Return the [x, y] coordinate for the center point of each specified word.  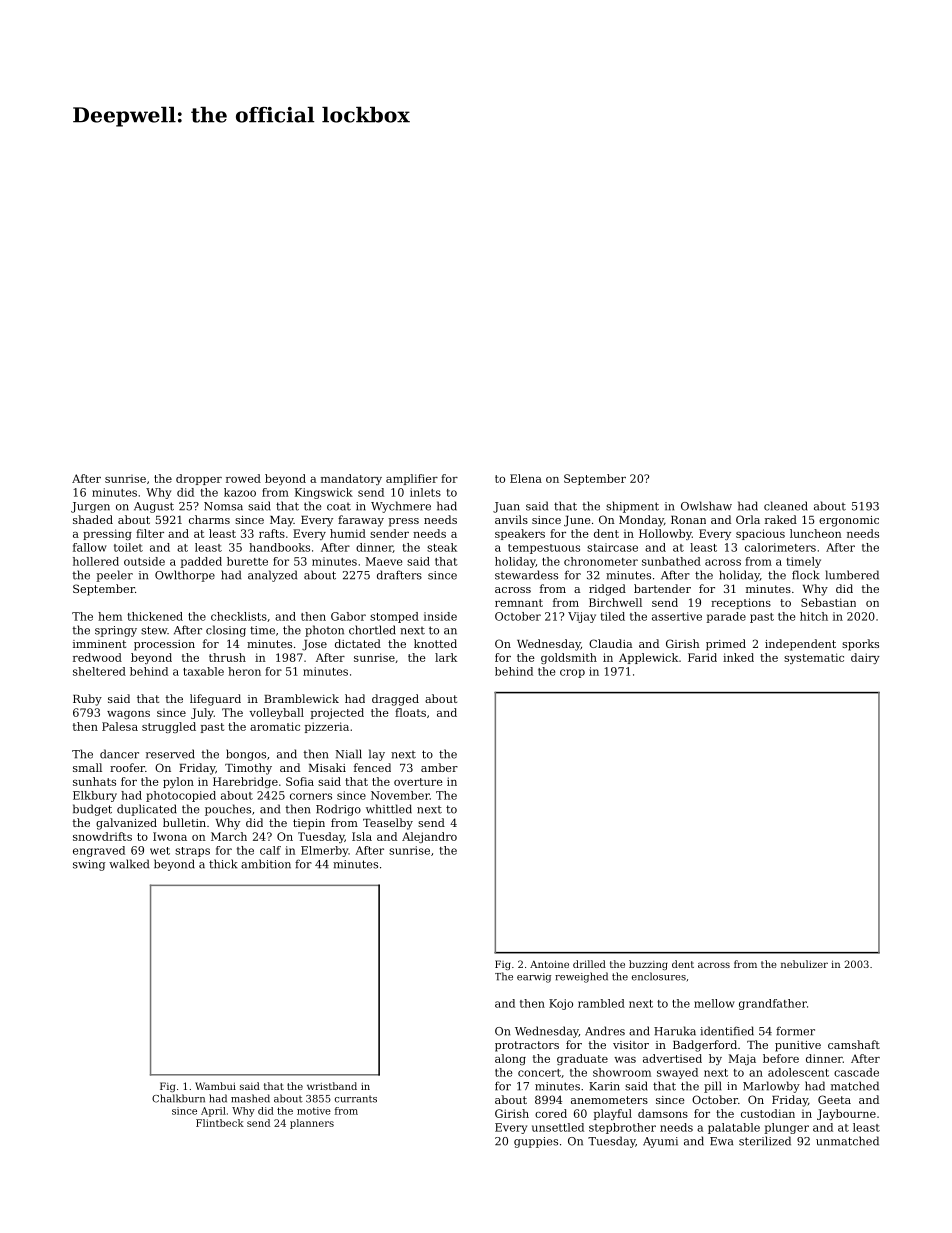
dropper [199, 479]
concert [539, 1073]
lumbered [852, 575]
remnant [519, 603]
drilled [589, 964]
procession [164, 645]
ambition [266, 864]
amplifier [412, 479]
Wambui [215, 1086]
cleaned [786, 506]
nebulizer [804, 964]
